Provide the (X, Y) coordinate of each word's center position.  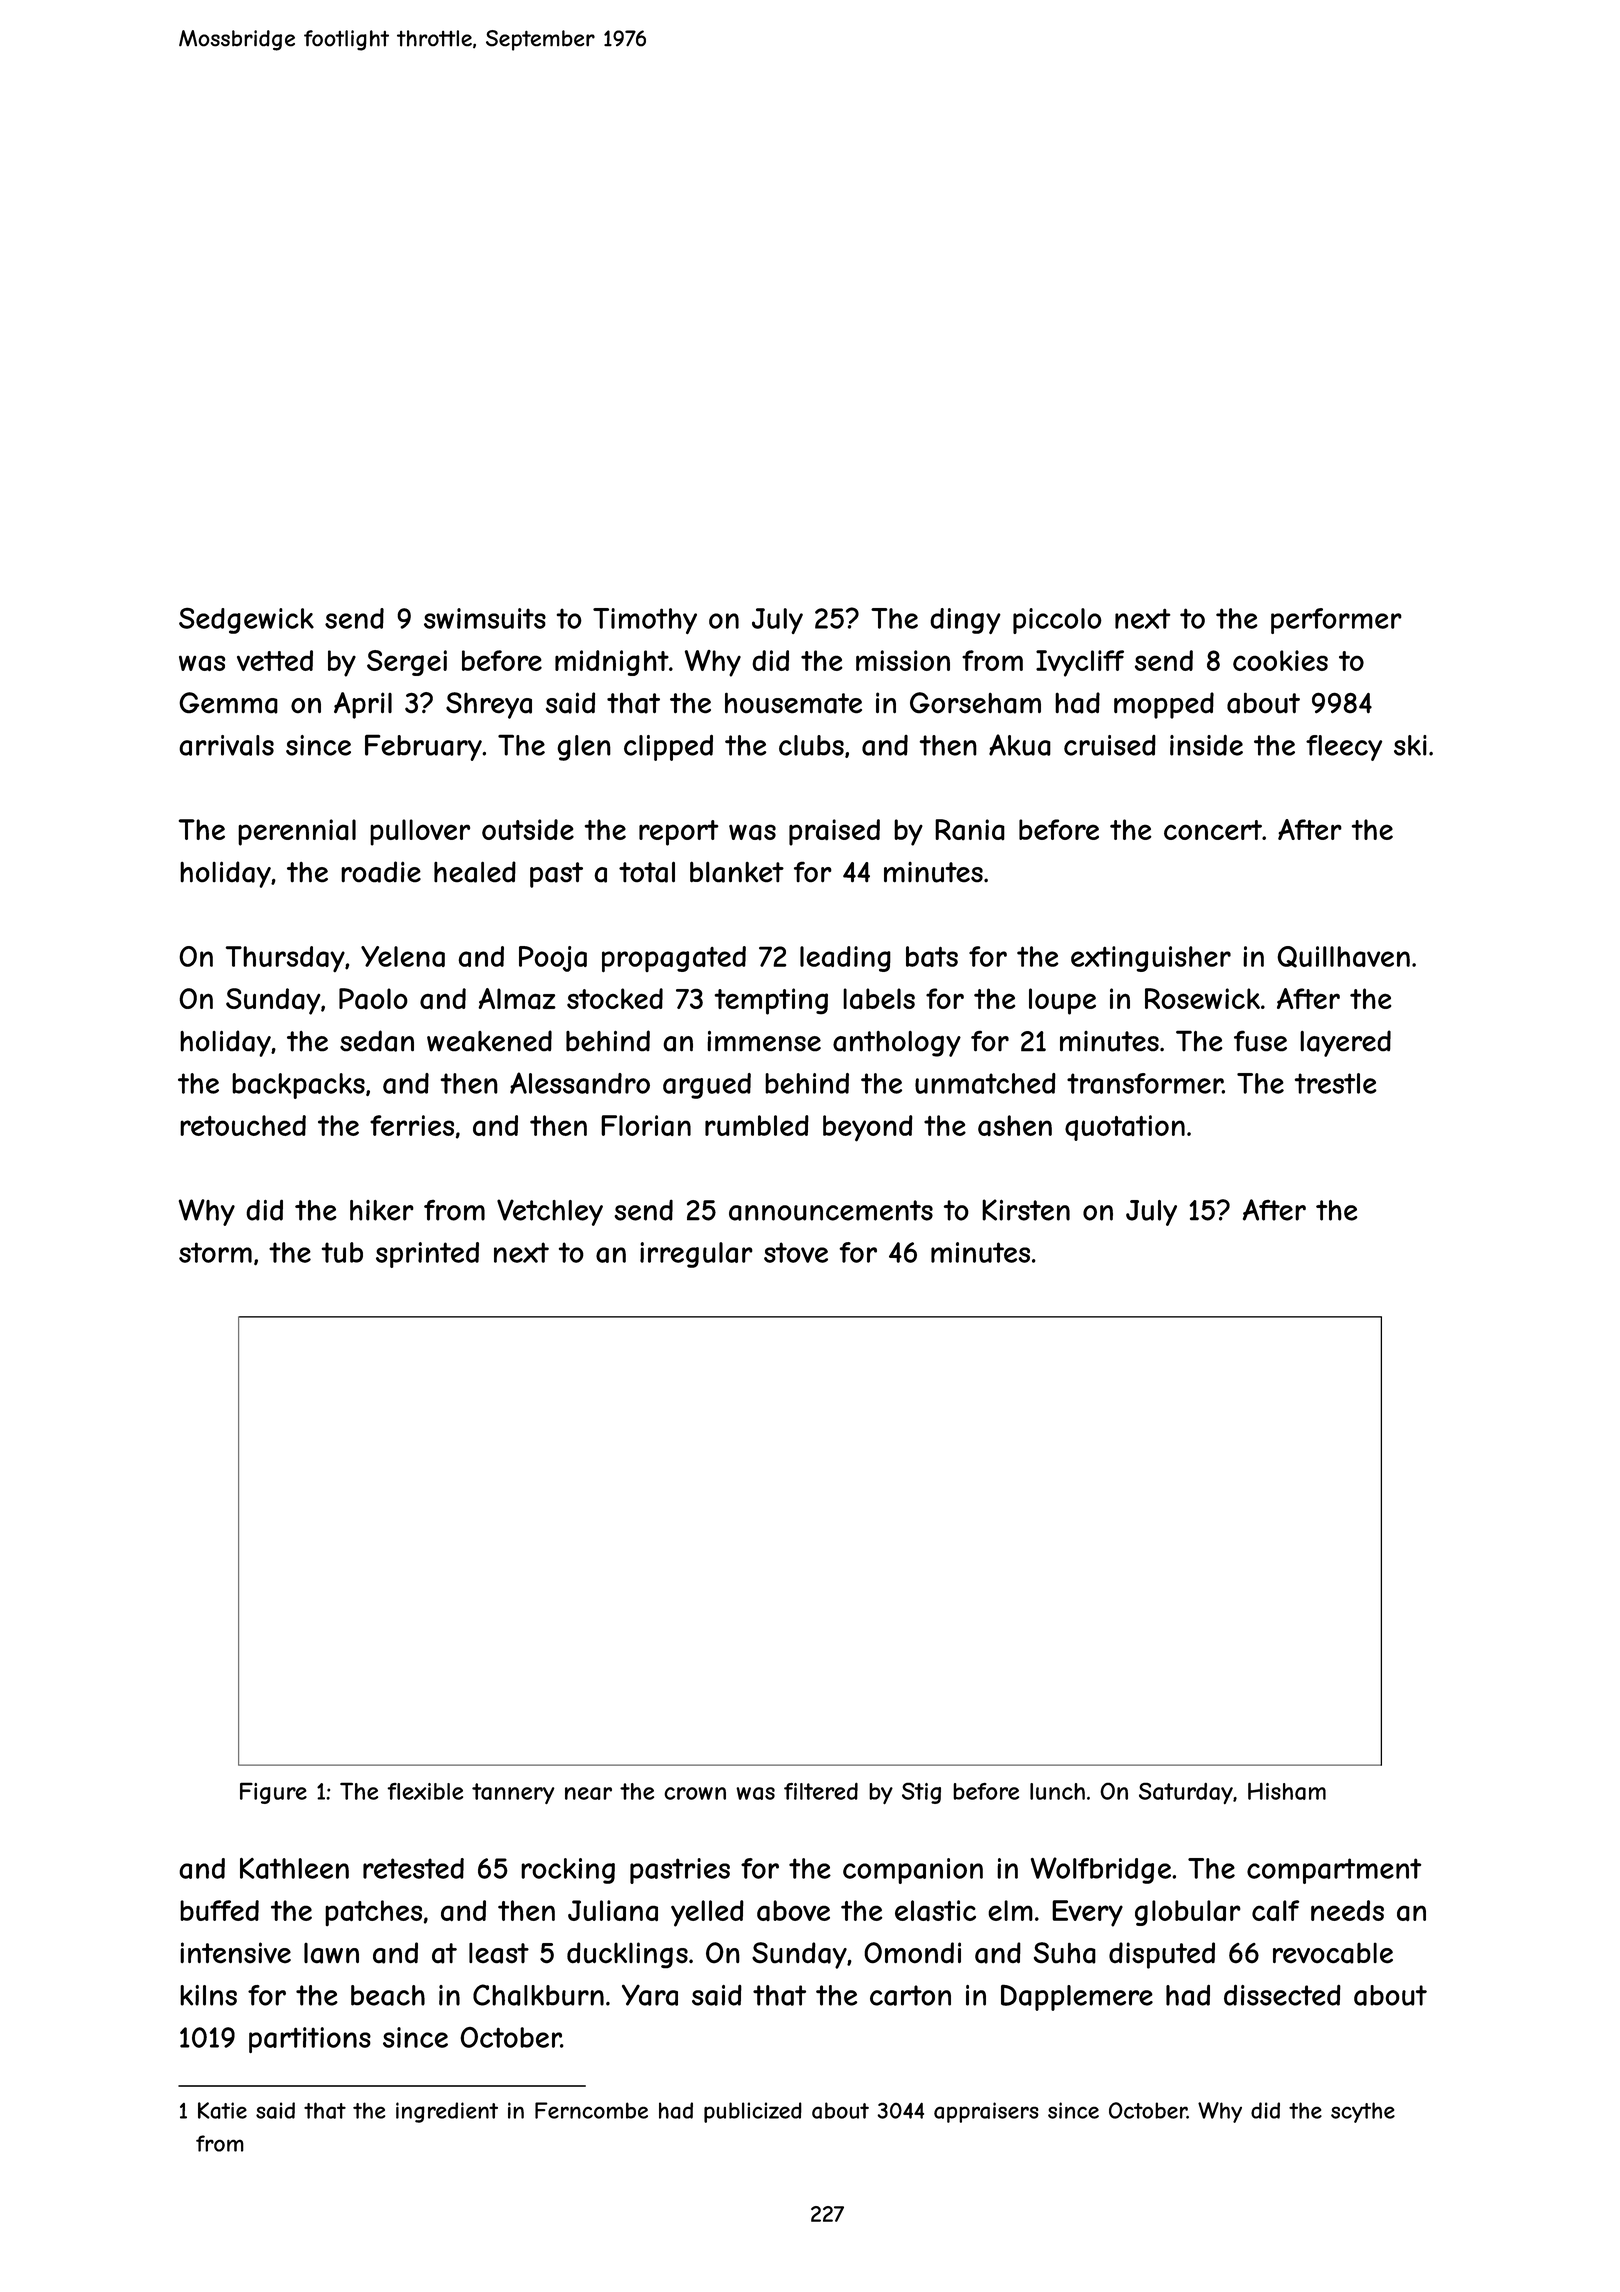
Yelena (403, 956)
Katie (222, 2110)
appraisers (986, 2112)
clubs (811, 745)
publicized (753, 2112)
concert (1213, 830)
